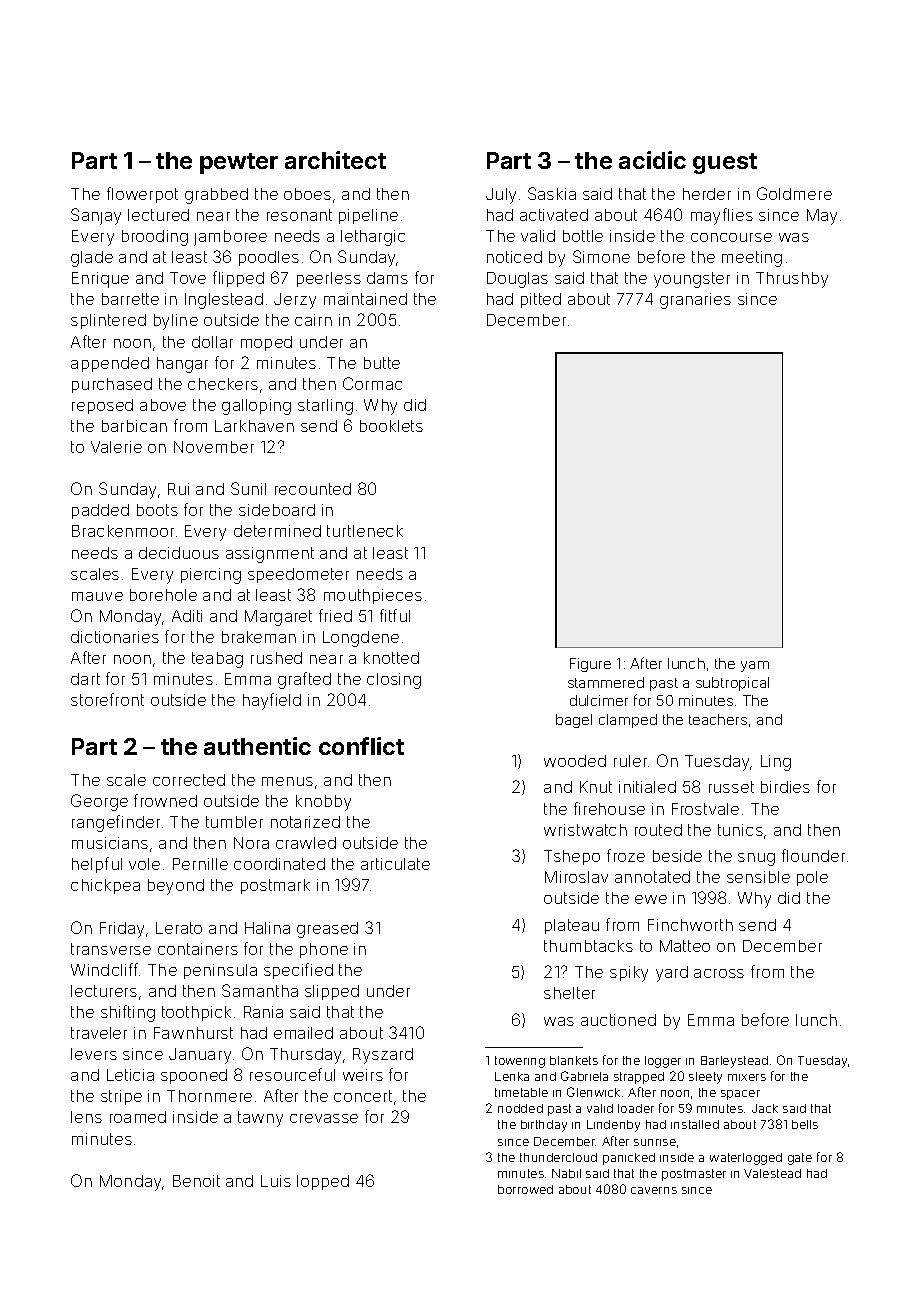  I want to click on Goldmere, so click(794, 193).
